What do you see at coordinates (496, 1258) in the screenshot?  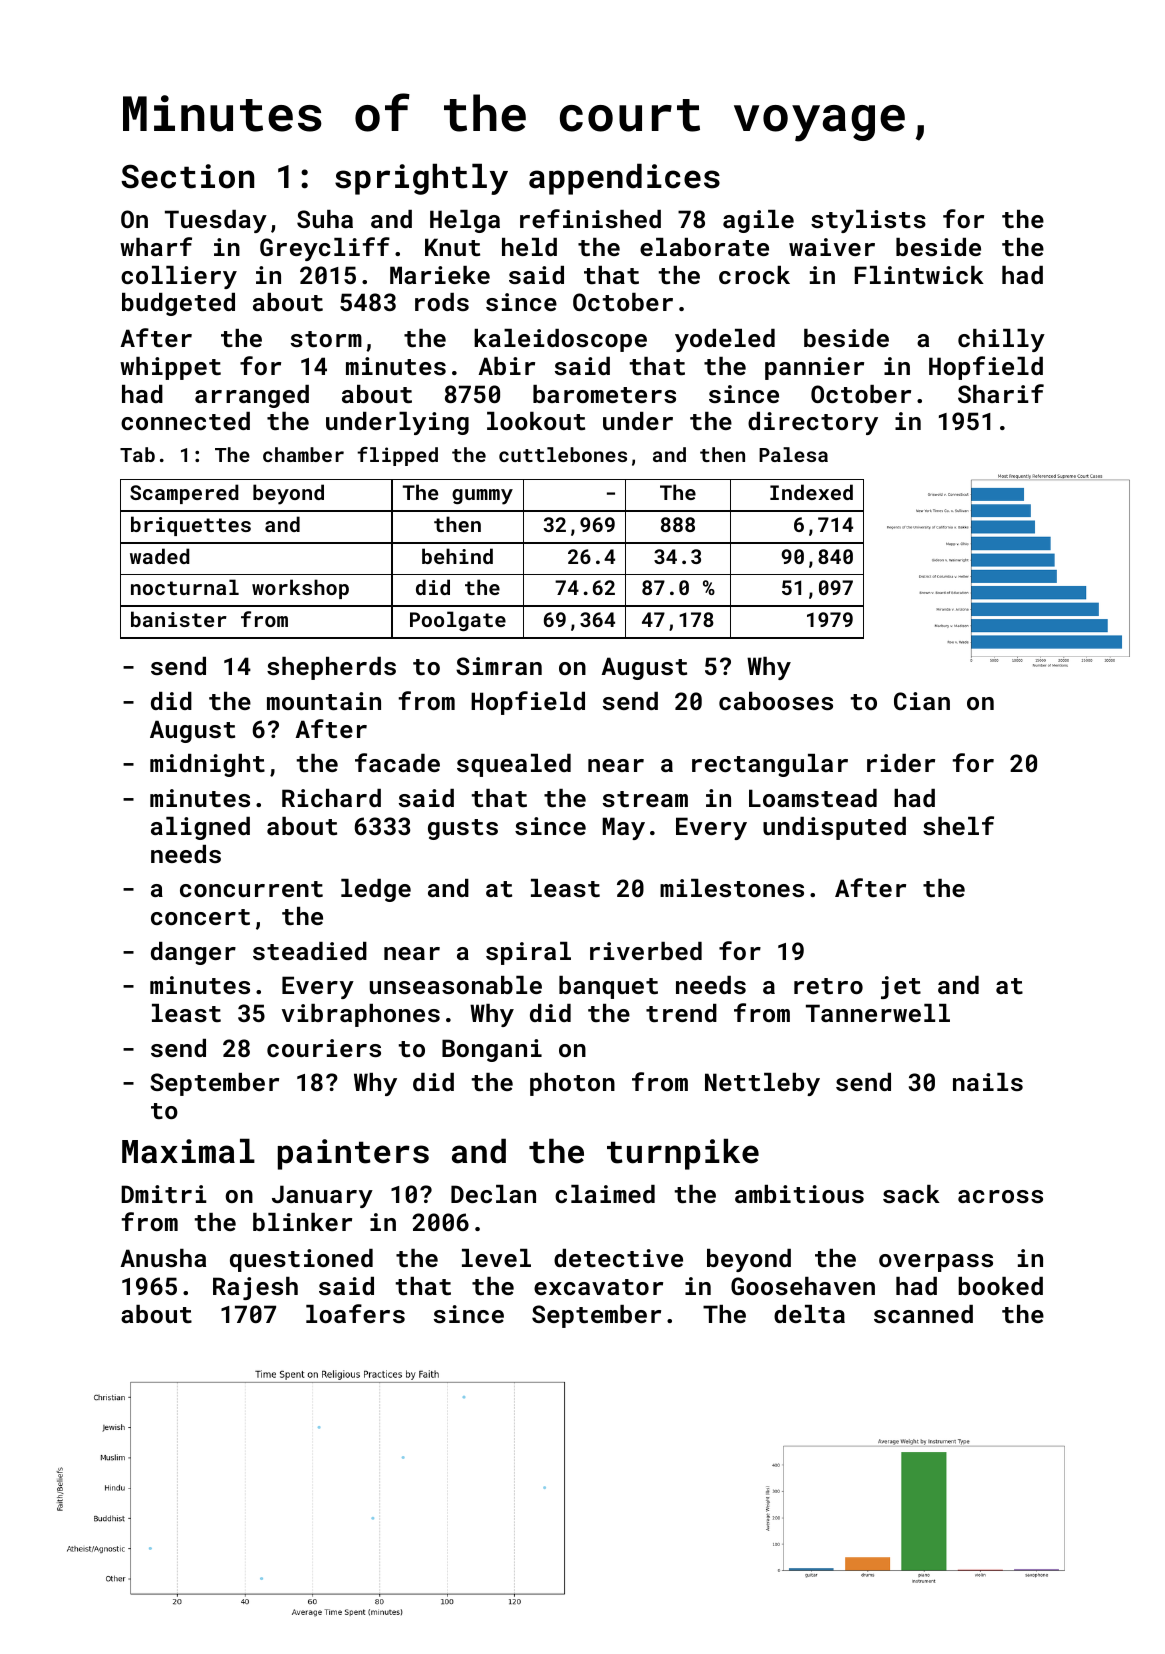 I see `level` at bounding box center [496, 1258].
